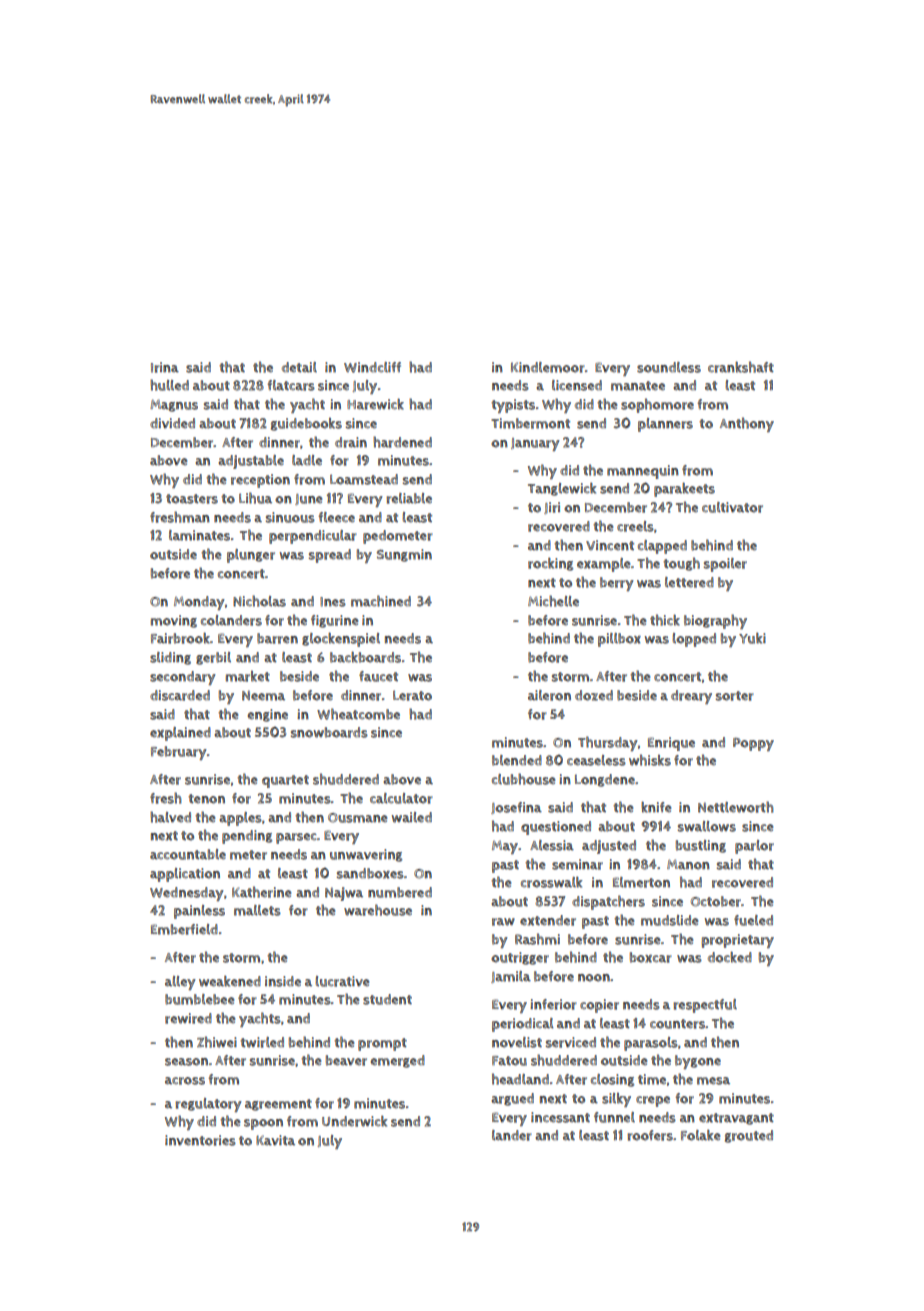 This document has height=1311, width=924. Describe the element at coordinates (170, 817) in the document. I see `halved` at that location.
